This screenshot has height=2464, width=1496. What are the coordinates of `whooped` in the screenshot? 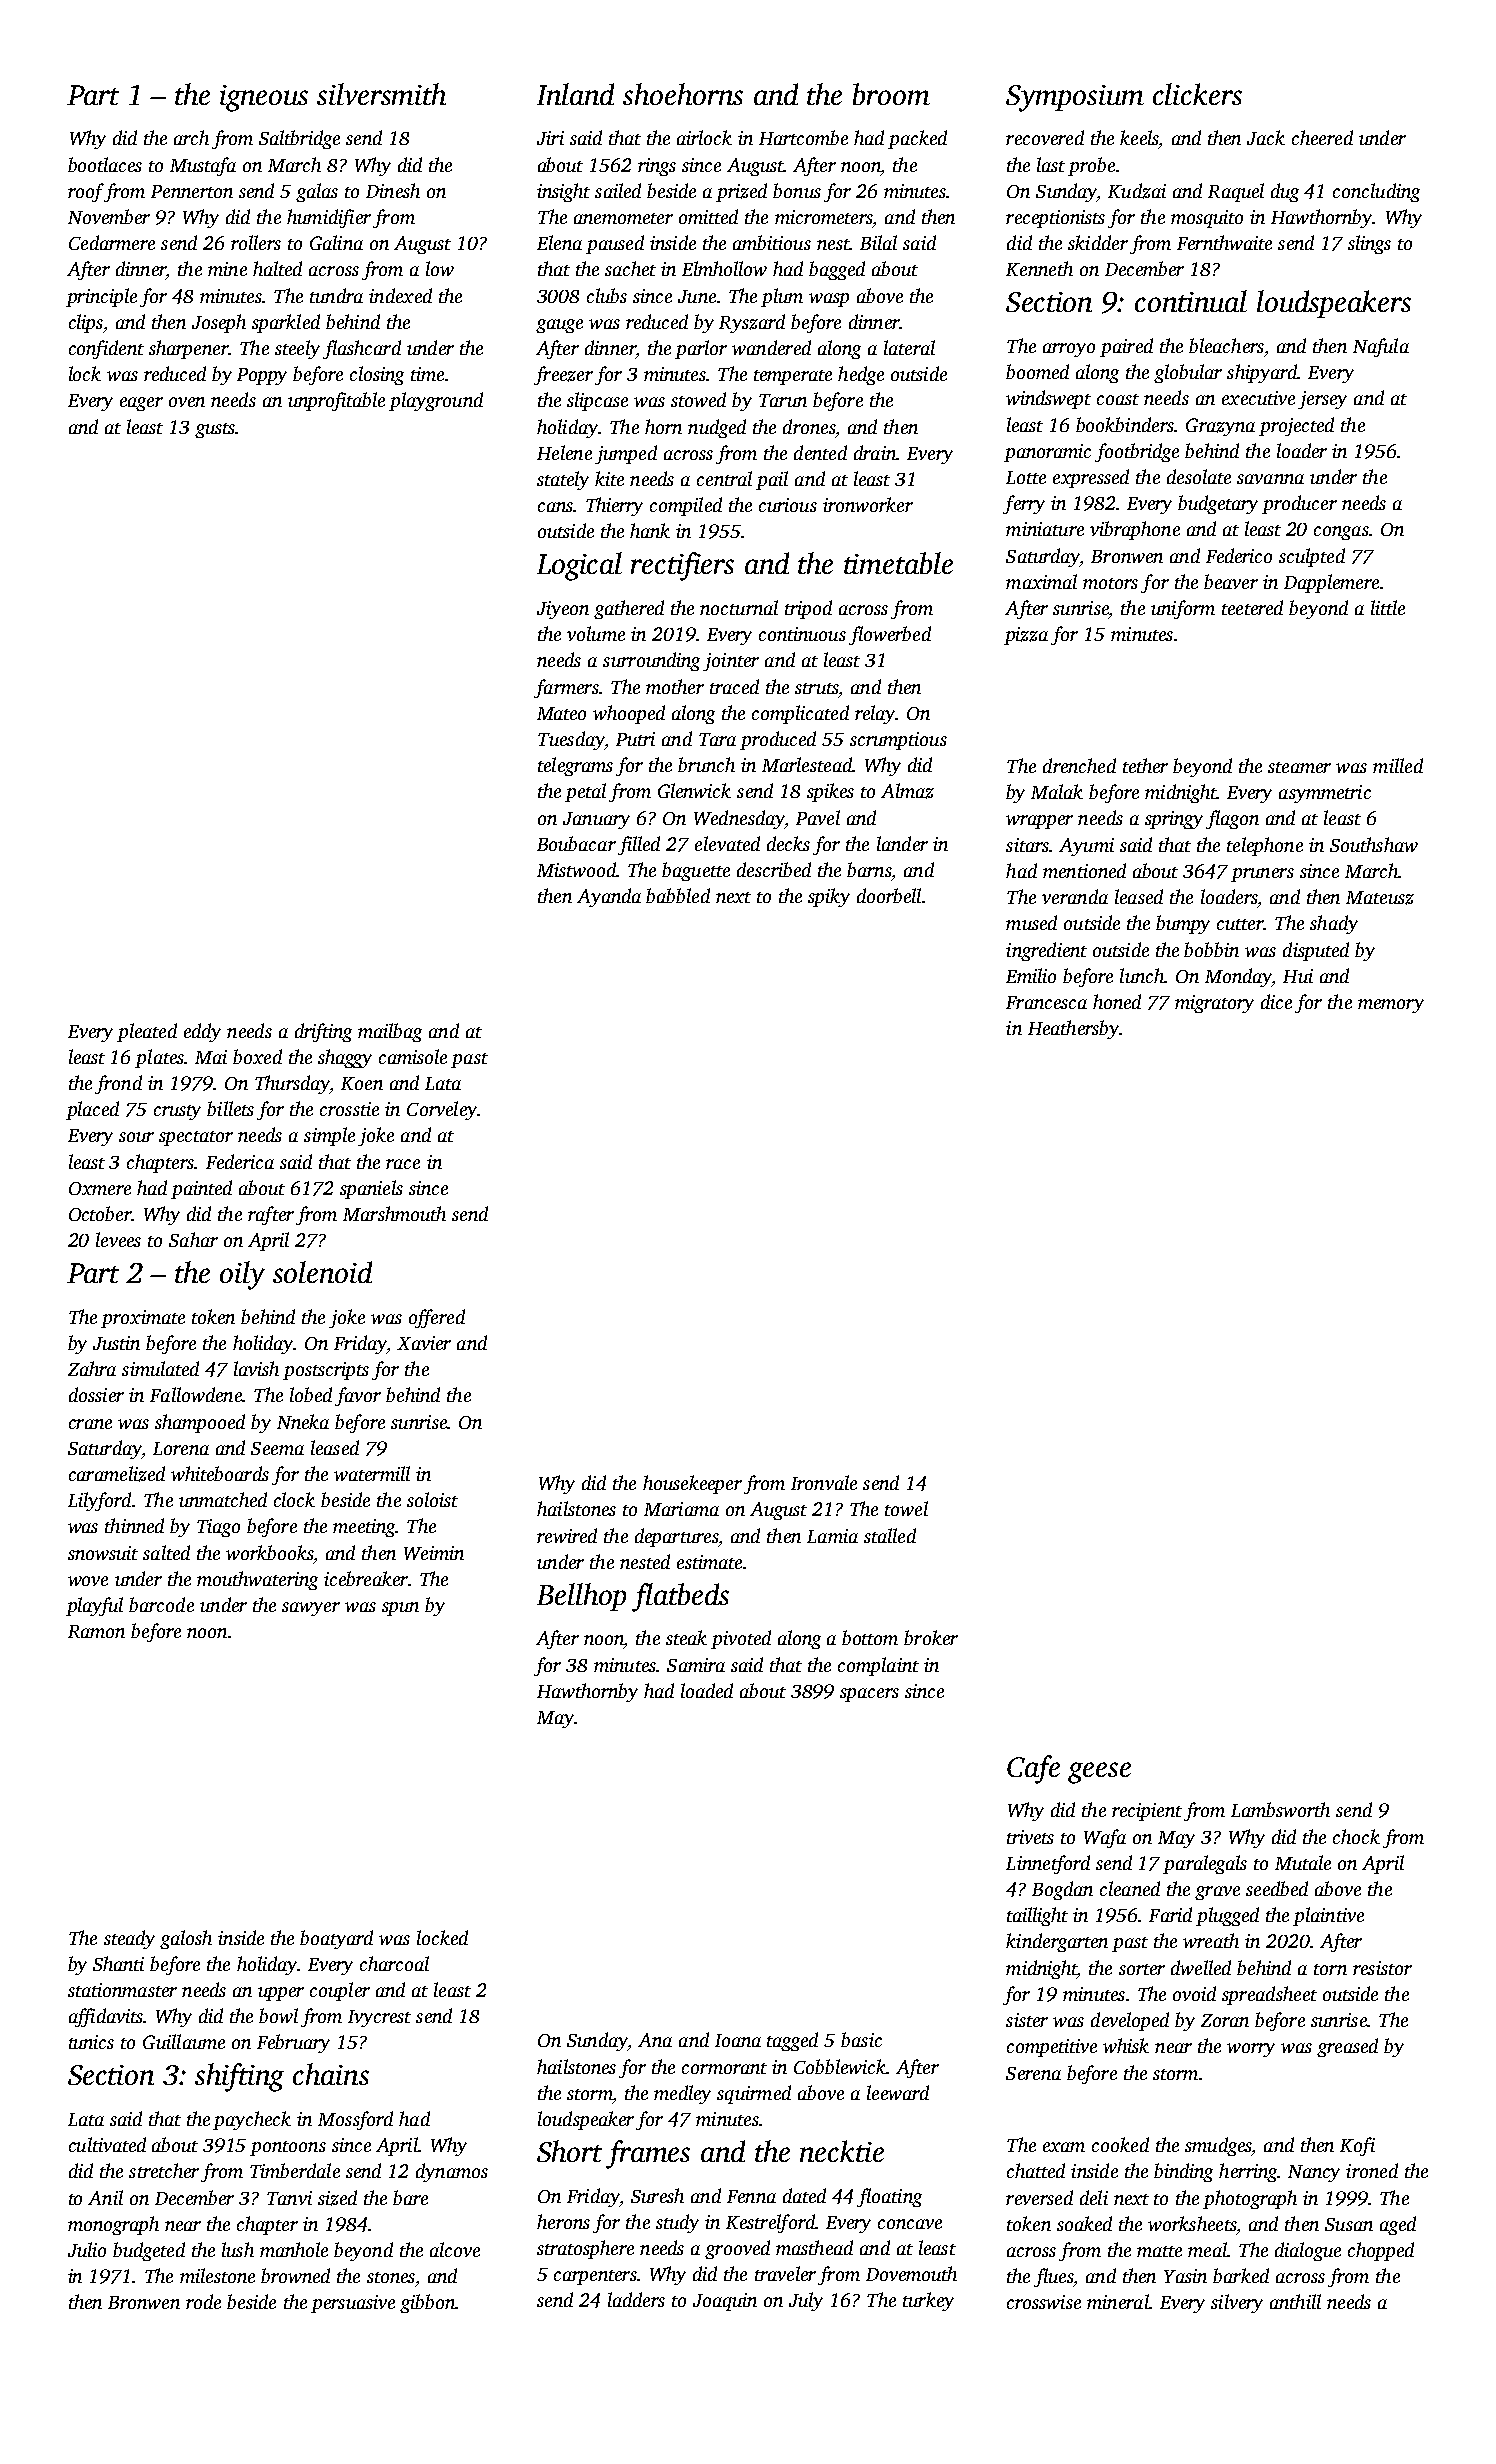 It's located at (629, 714).
